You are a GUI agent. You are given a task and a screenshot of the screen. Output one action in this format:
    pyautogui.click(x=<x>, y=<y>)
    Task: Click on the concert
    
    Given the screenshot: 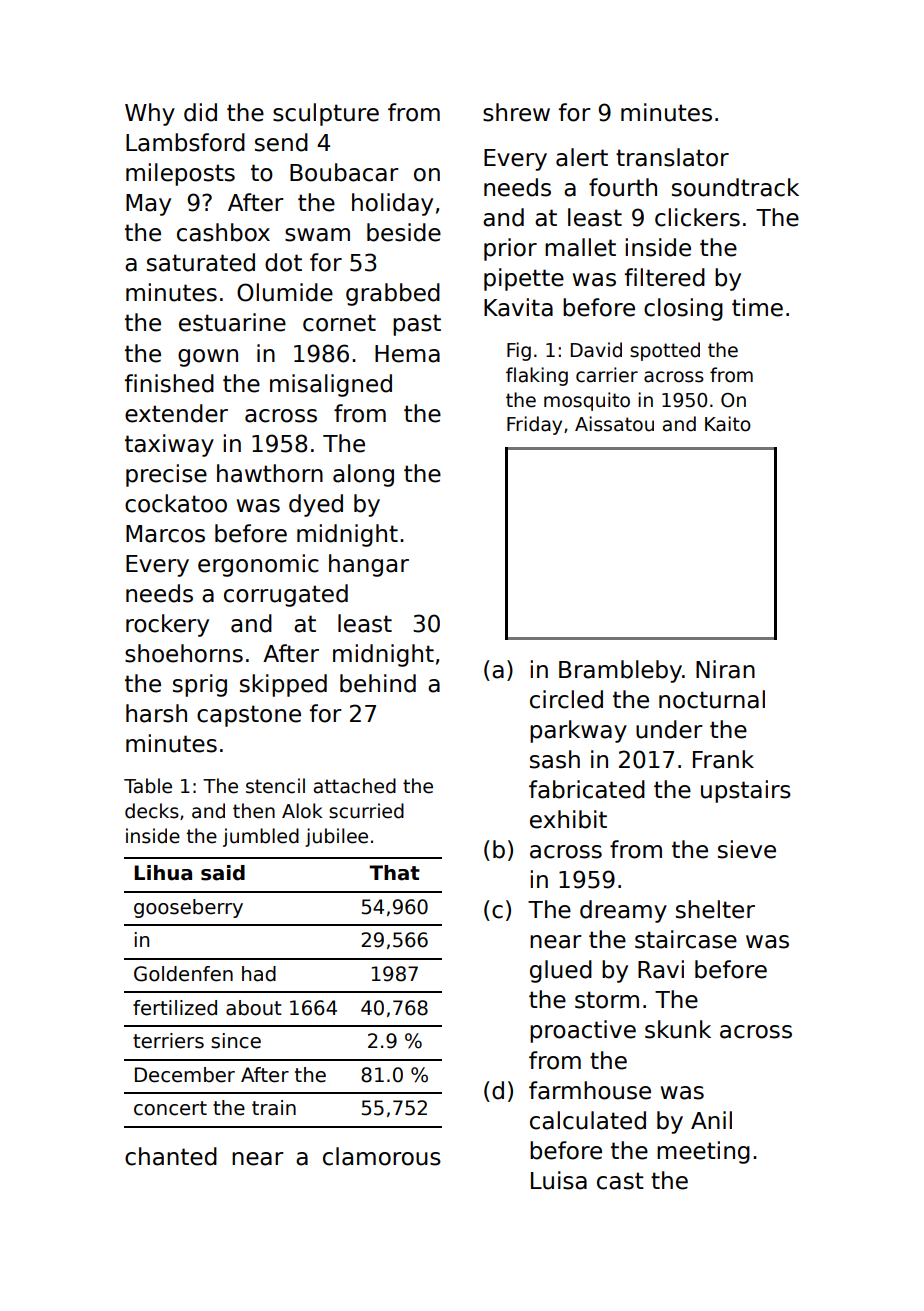 What is the action you would take?
    pyautogui.click(x=170, y=1108)
